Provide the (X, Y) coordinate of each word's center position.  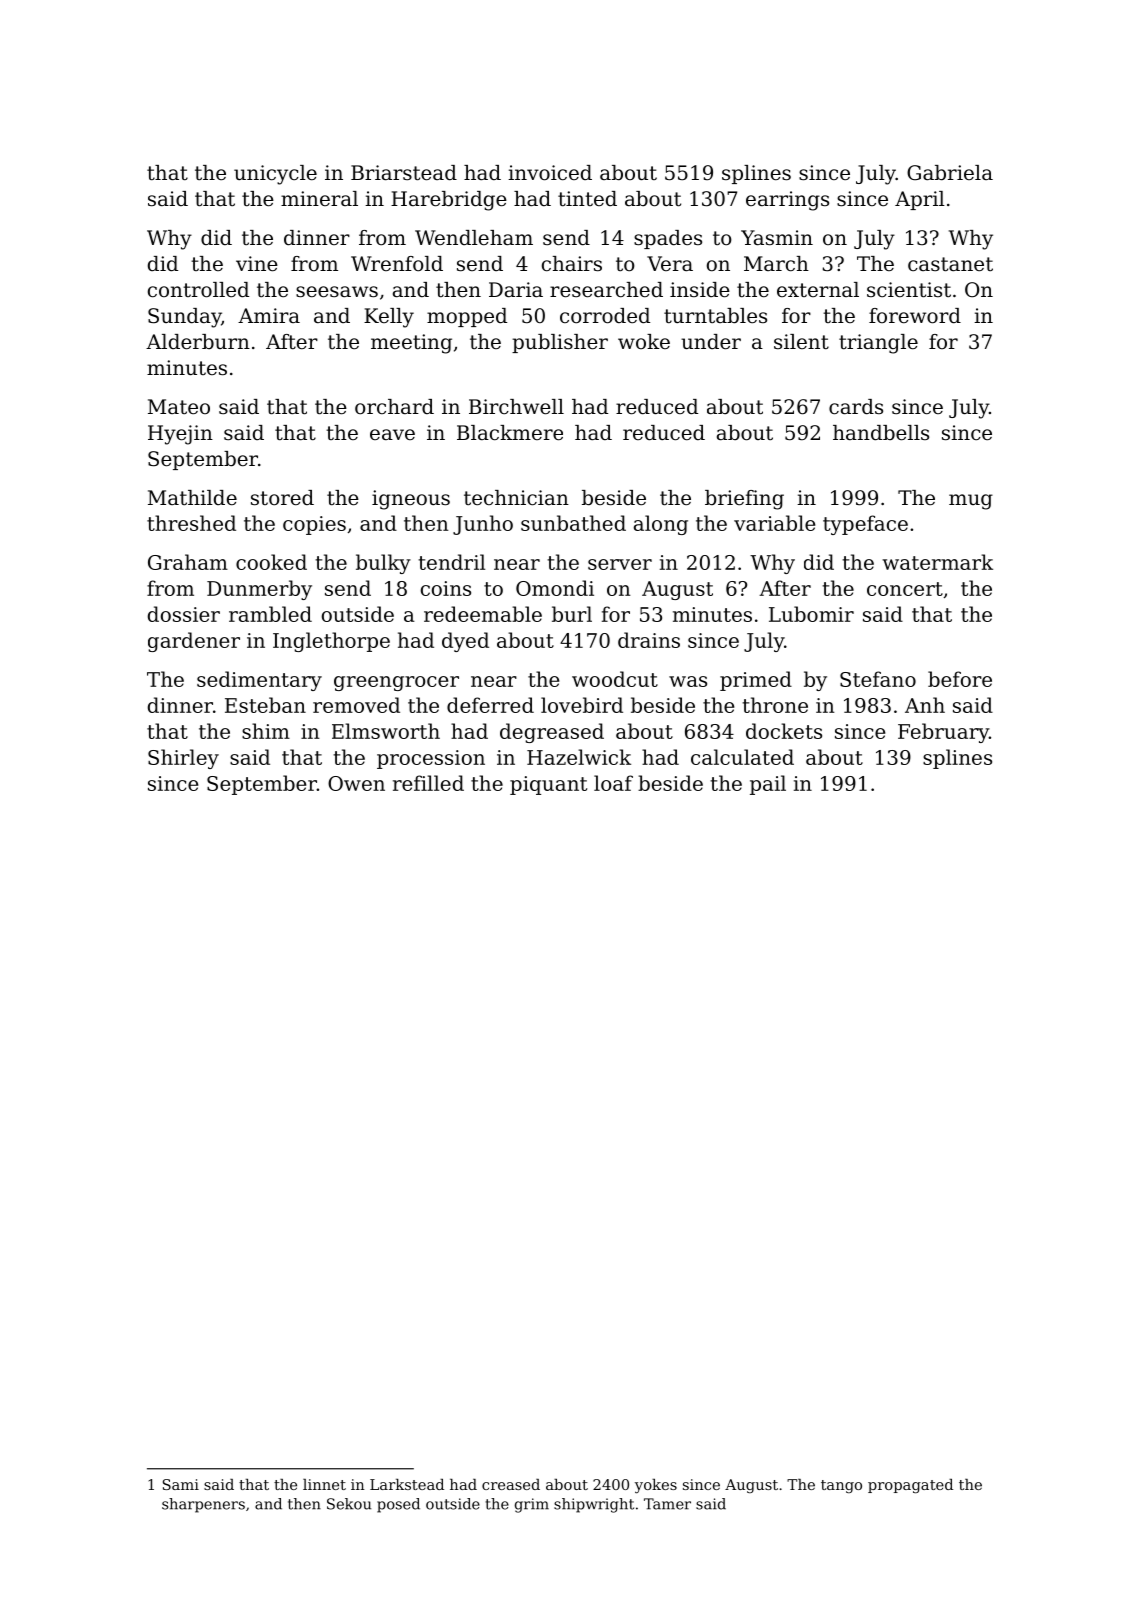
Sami (181, 1484)
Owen (356, 783)
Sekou (349, 1504)
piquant (548, 785)
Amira (269, 315)
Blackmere (510, 433)
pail (768, 785)
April (920, 200)
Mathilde (192, 498)
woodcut (615, 679)
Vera (670, 264)
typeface (865, 525)
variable (774, 523)
